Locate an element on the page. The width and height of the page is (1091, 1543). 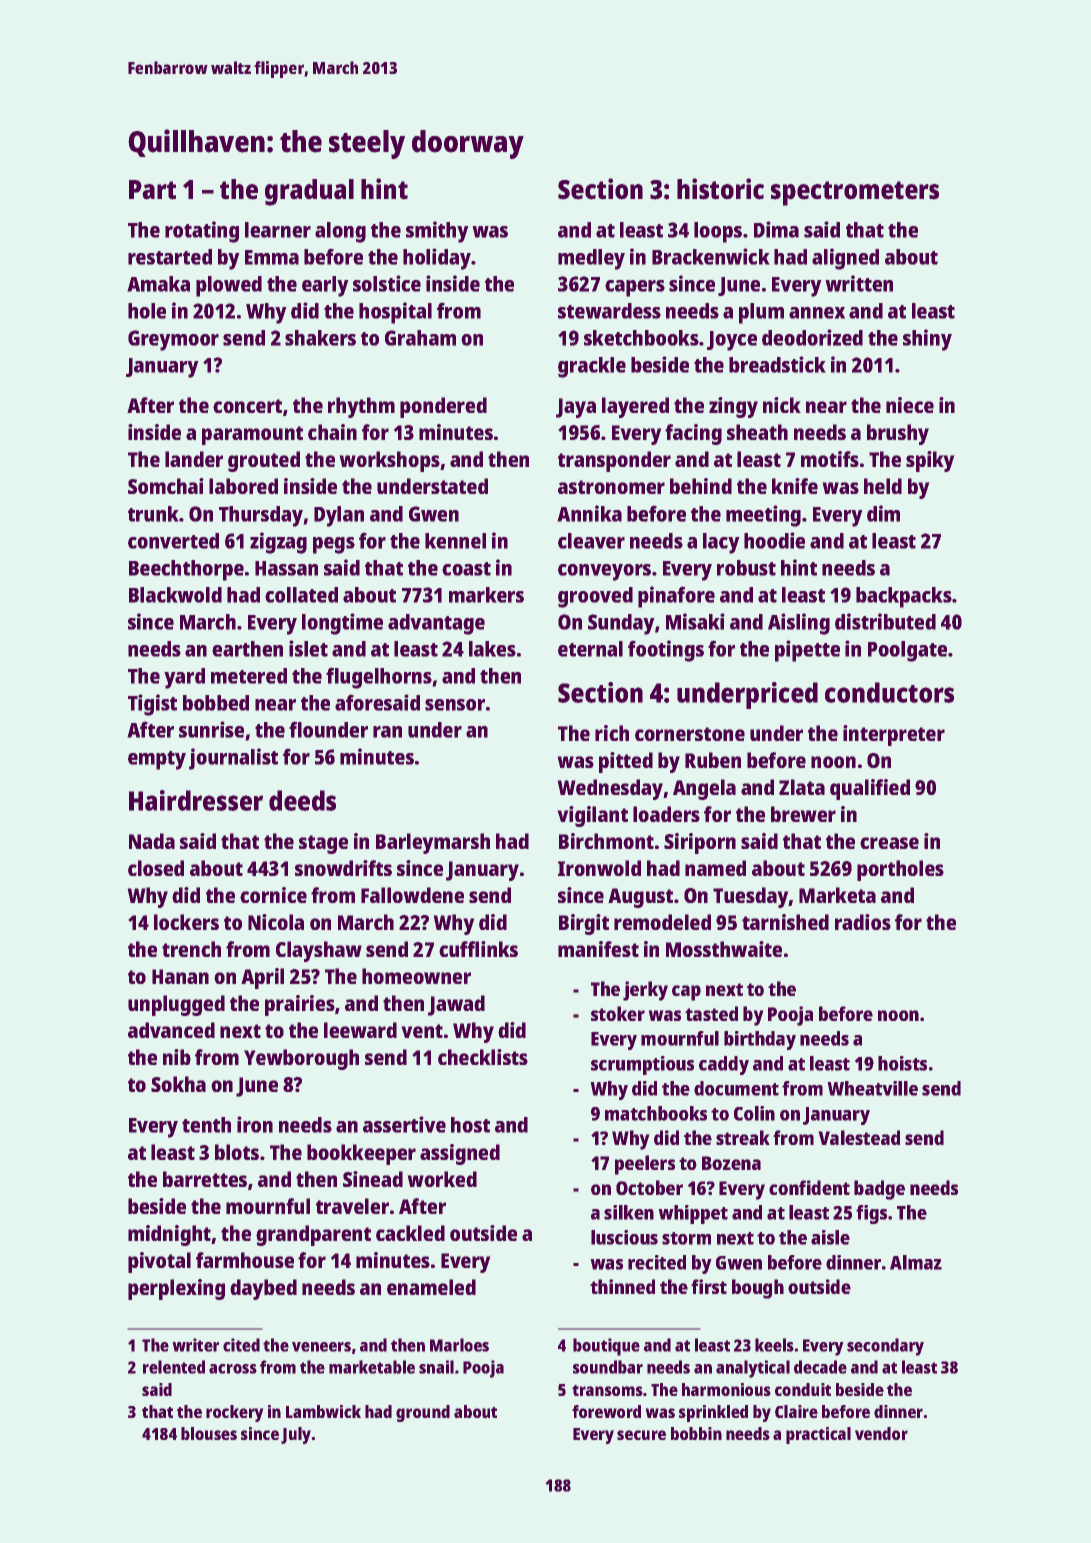
blouses is located at coordinates (209, 1433).
